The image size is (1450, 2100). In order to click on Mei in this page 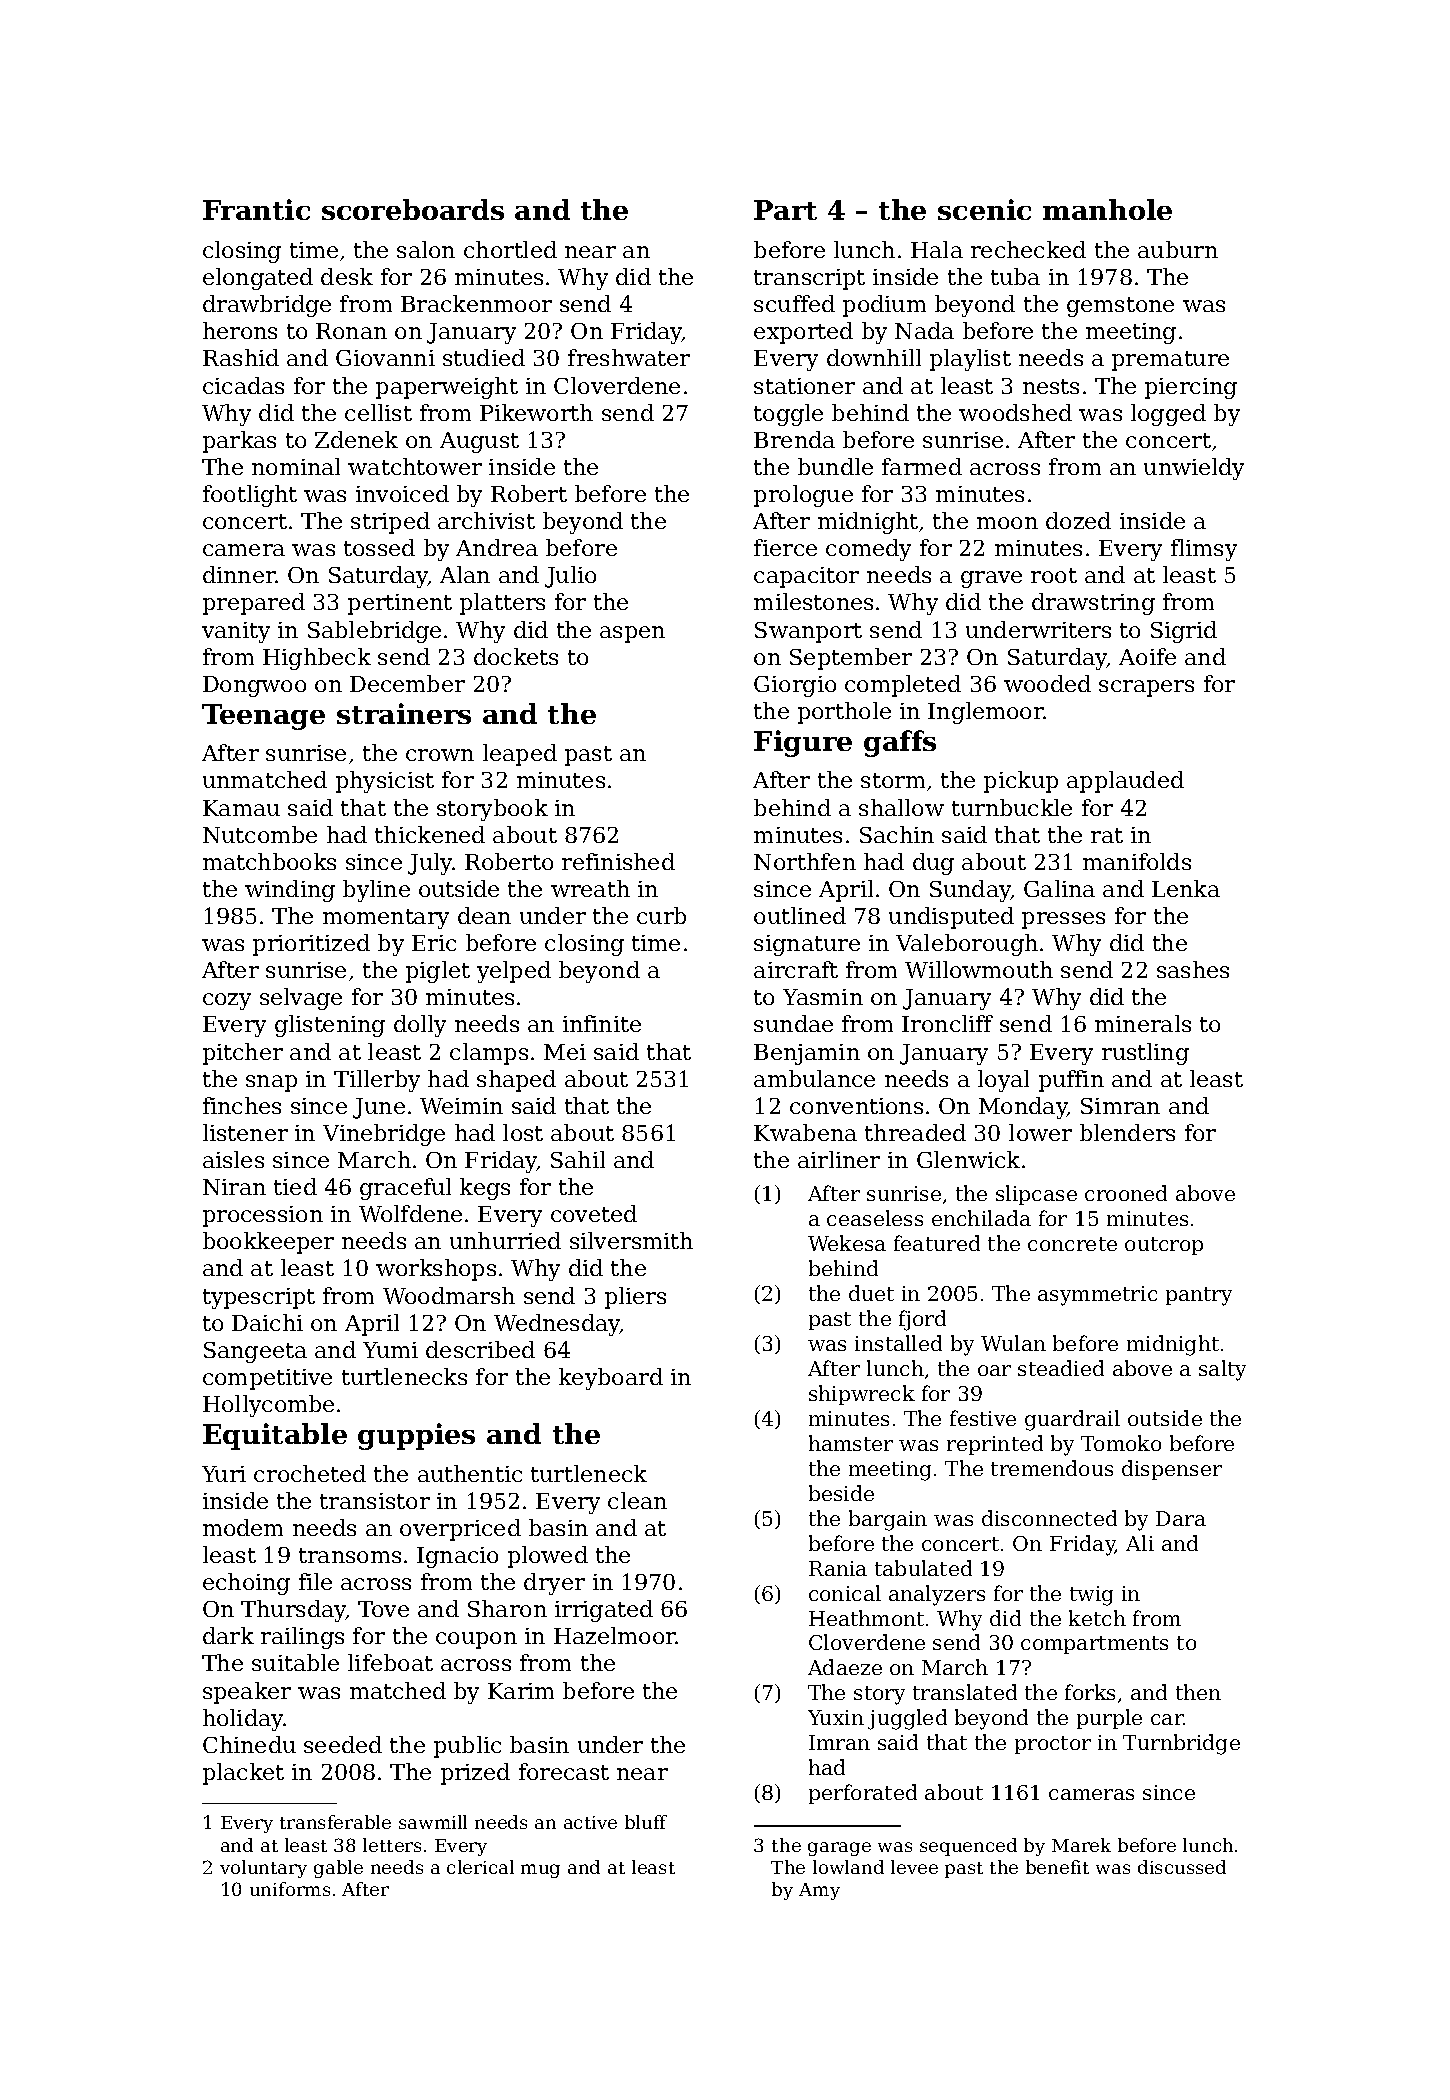, I will do `click(565, 1052)`.
